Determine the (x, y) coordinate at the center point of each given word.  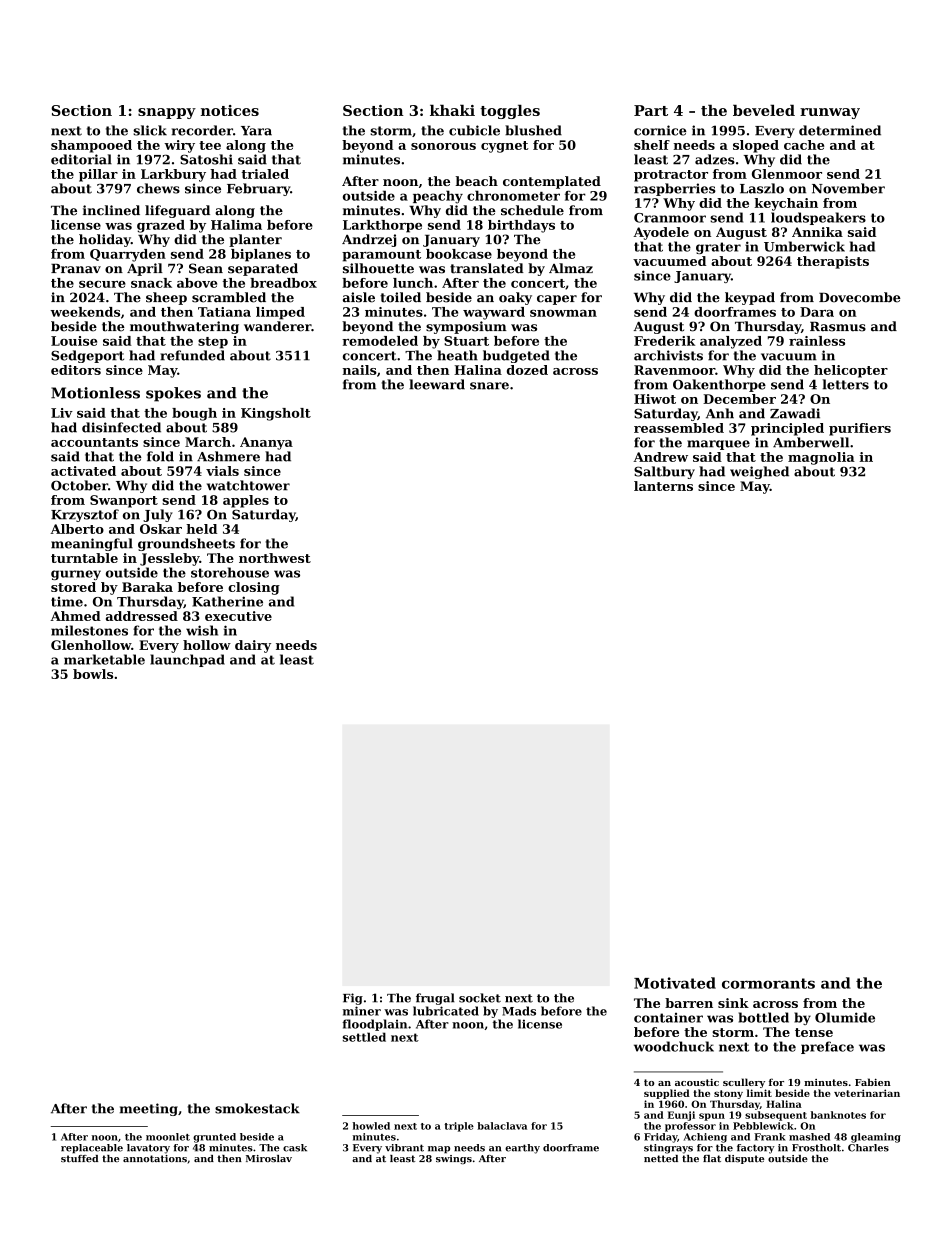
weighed (759, 472)
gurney (76, 575)
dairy (253, 646)
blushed (533, 130)
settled (364, 1037)
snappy (167, 113)
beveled (764, 110)
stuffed (79, 1158)
